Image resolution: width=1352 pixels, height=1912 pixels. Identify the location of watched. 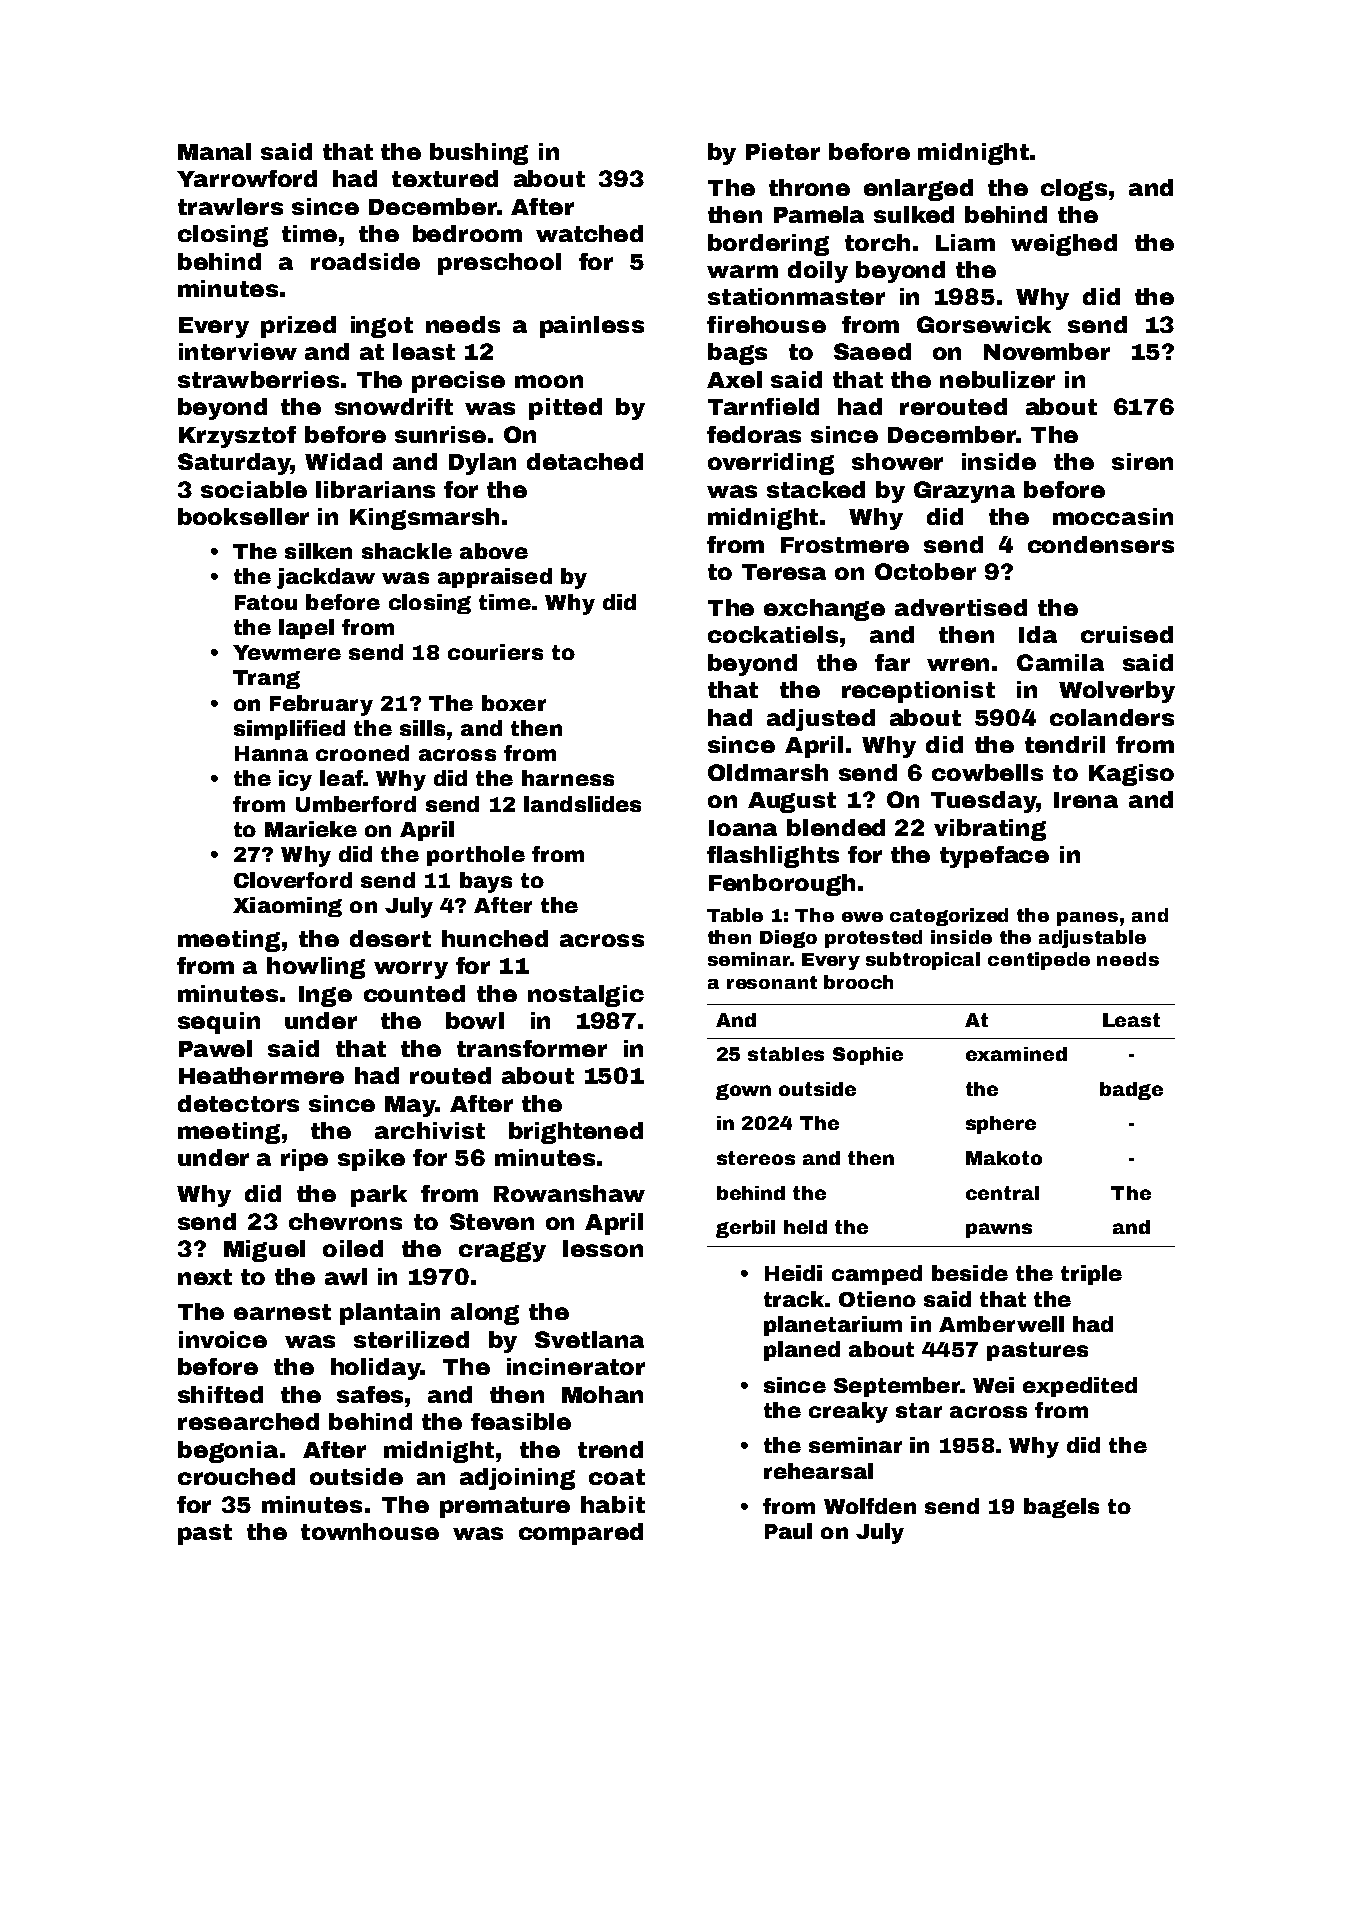
(589, 233).
